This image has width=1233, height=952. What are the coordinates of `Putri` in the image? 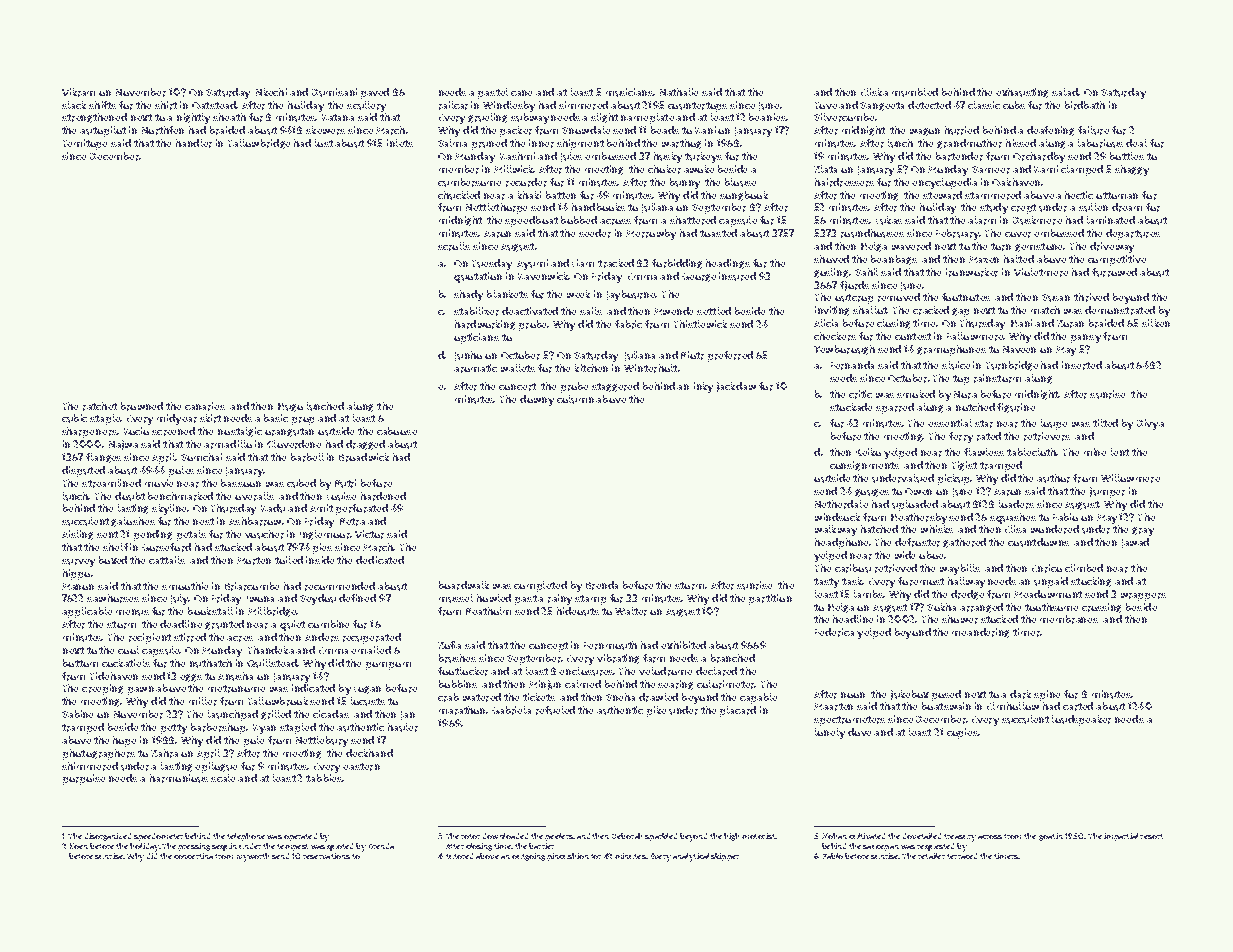 It's located at (345, 483).
